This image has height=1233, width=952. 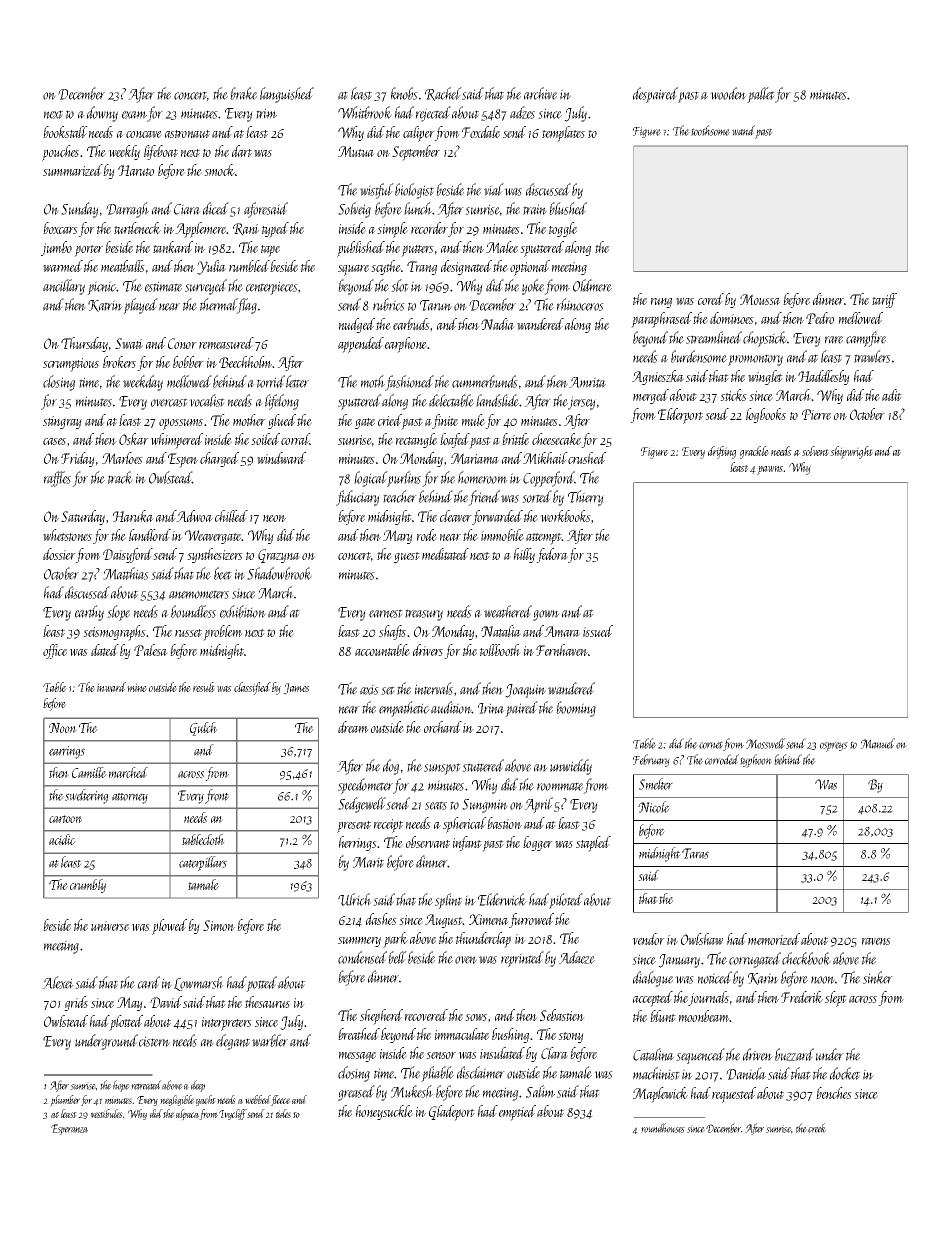 What do you see at coordinates (851, 452) in the image?
I see `shipwright` at bounding box center [851, 452].
